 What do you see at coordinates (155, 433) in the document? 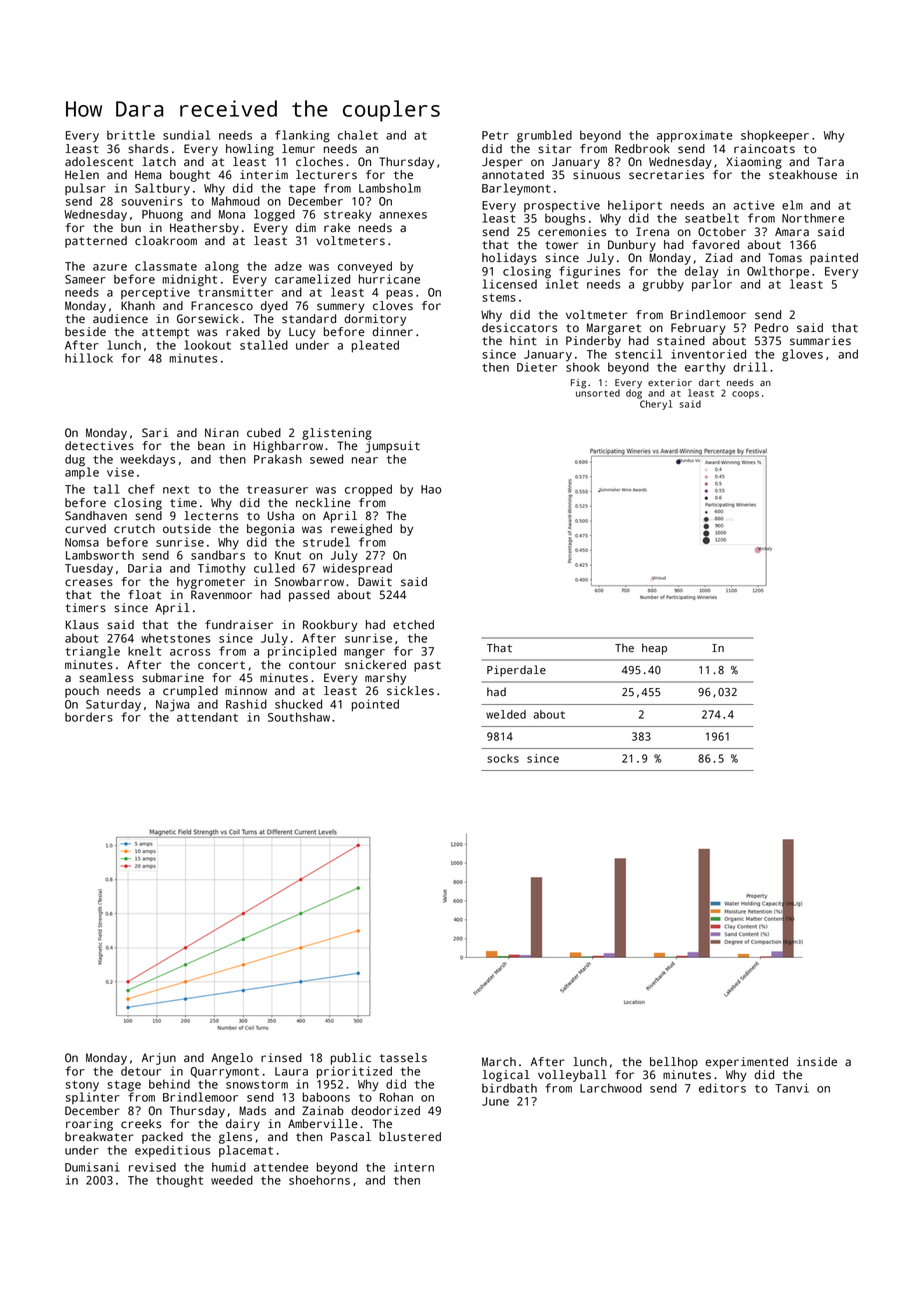
I see `Sari` at bounding box center [155, 433].
